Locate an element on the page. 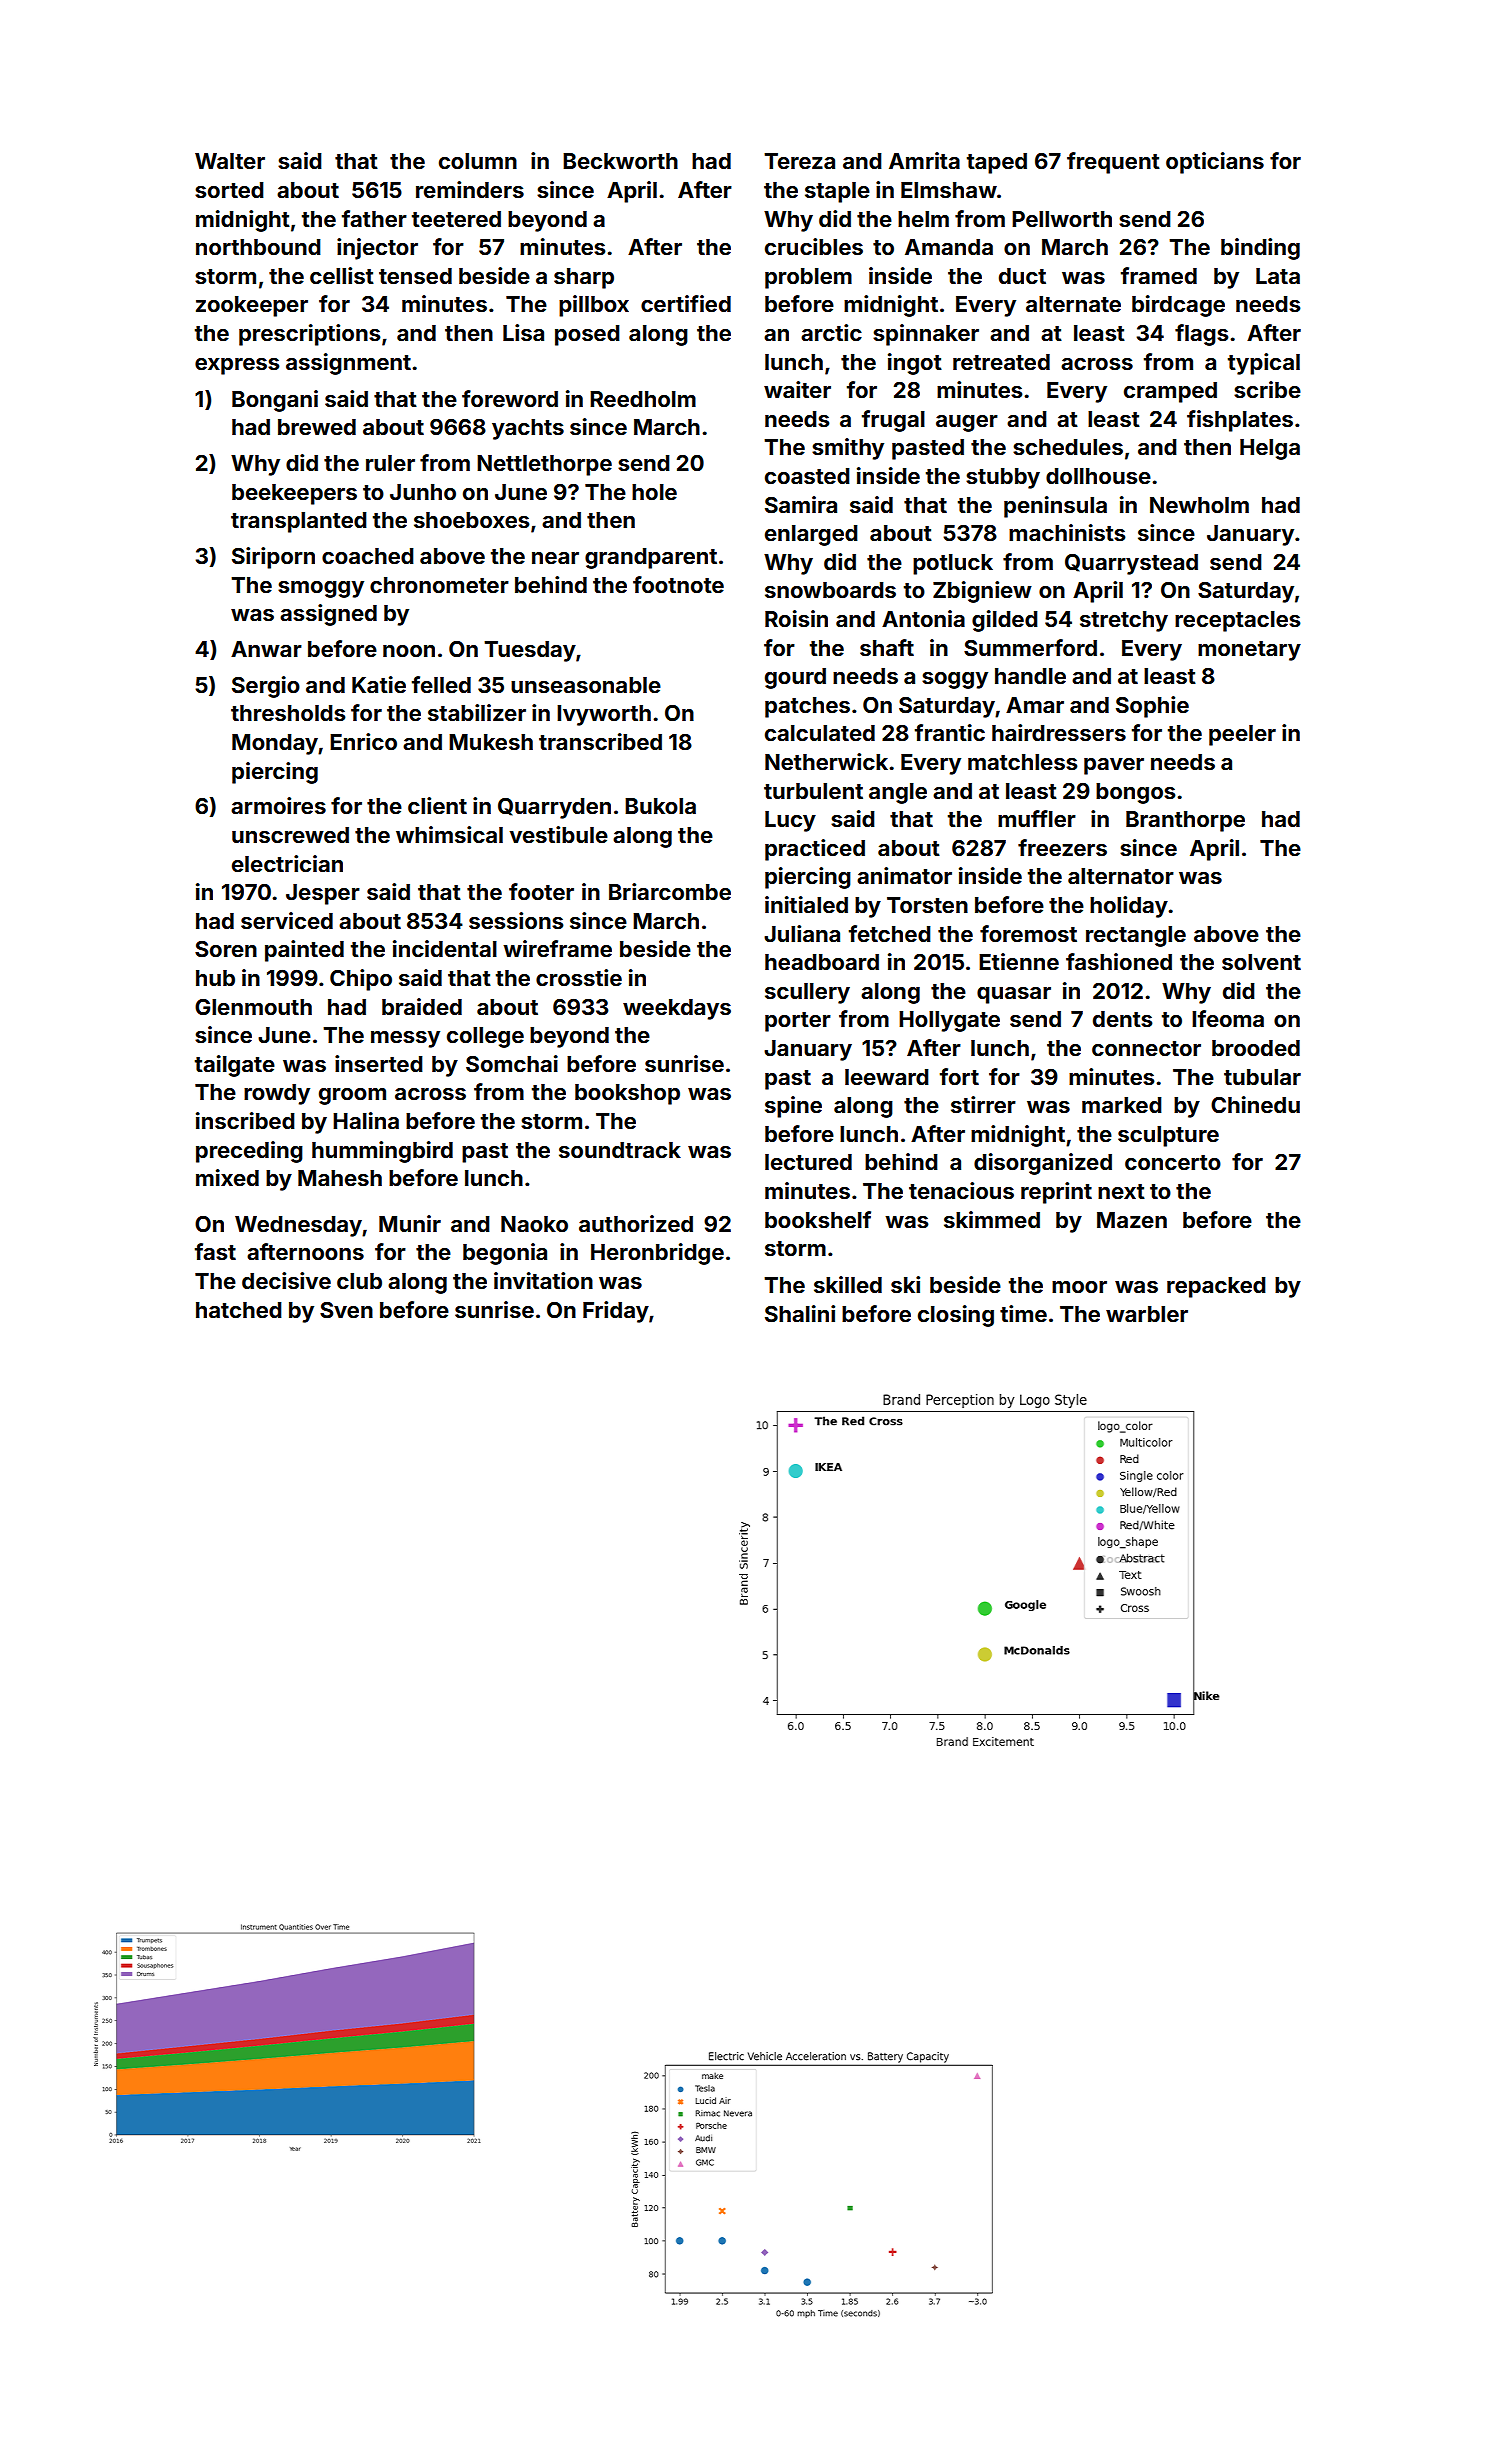 The width and height of the document is (1496, 2464). Junho is located at coordinates (423, 492).
